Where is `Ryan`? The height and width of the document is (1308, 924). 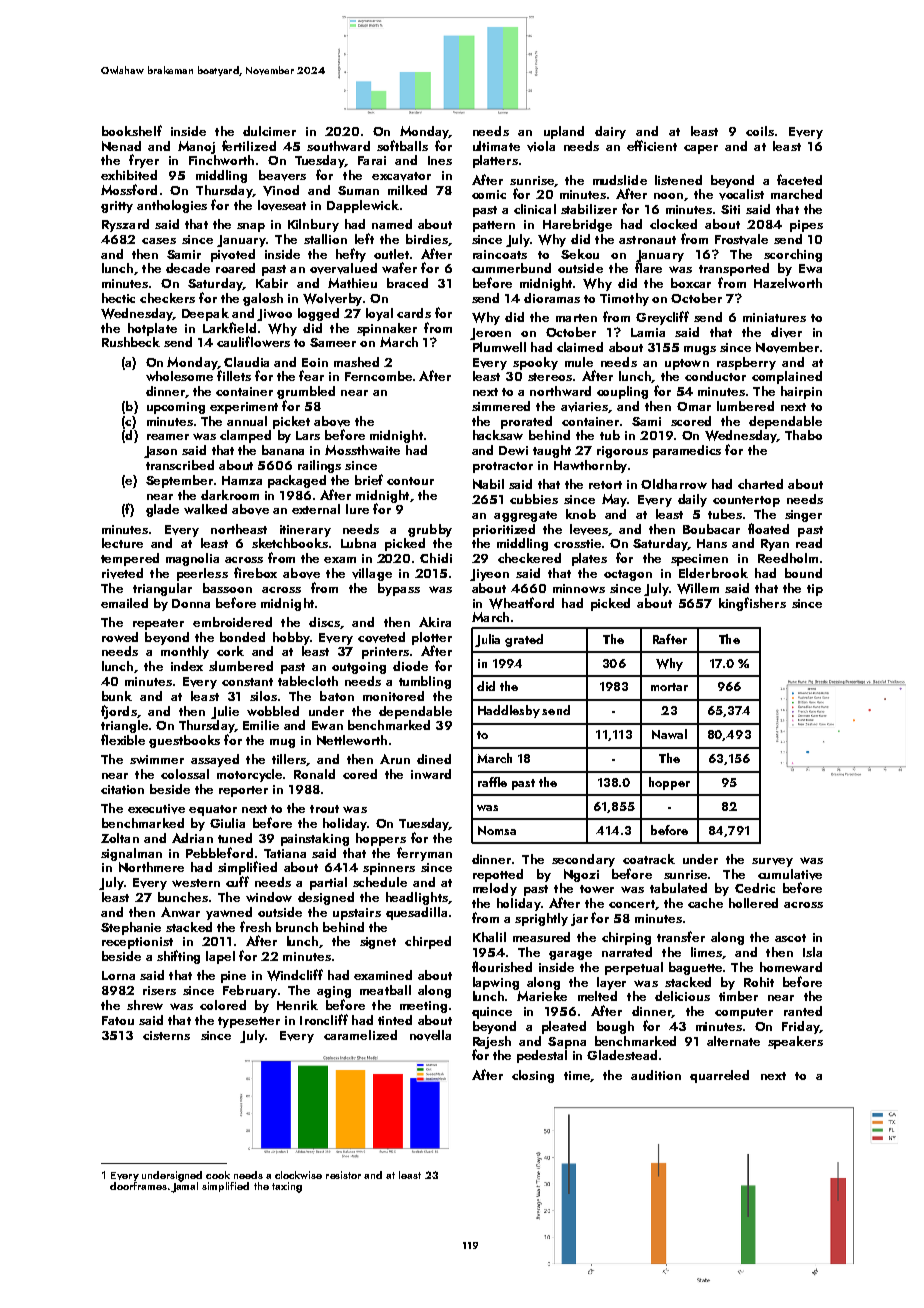
Ryan is located at coordinates (775, 545).
